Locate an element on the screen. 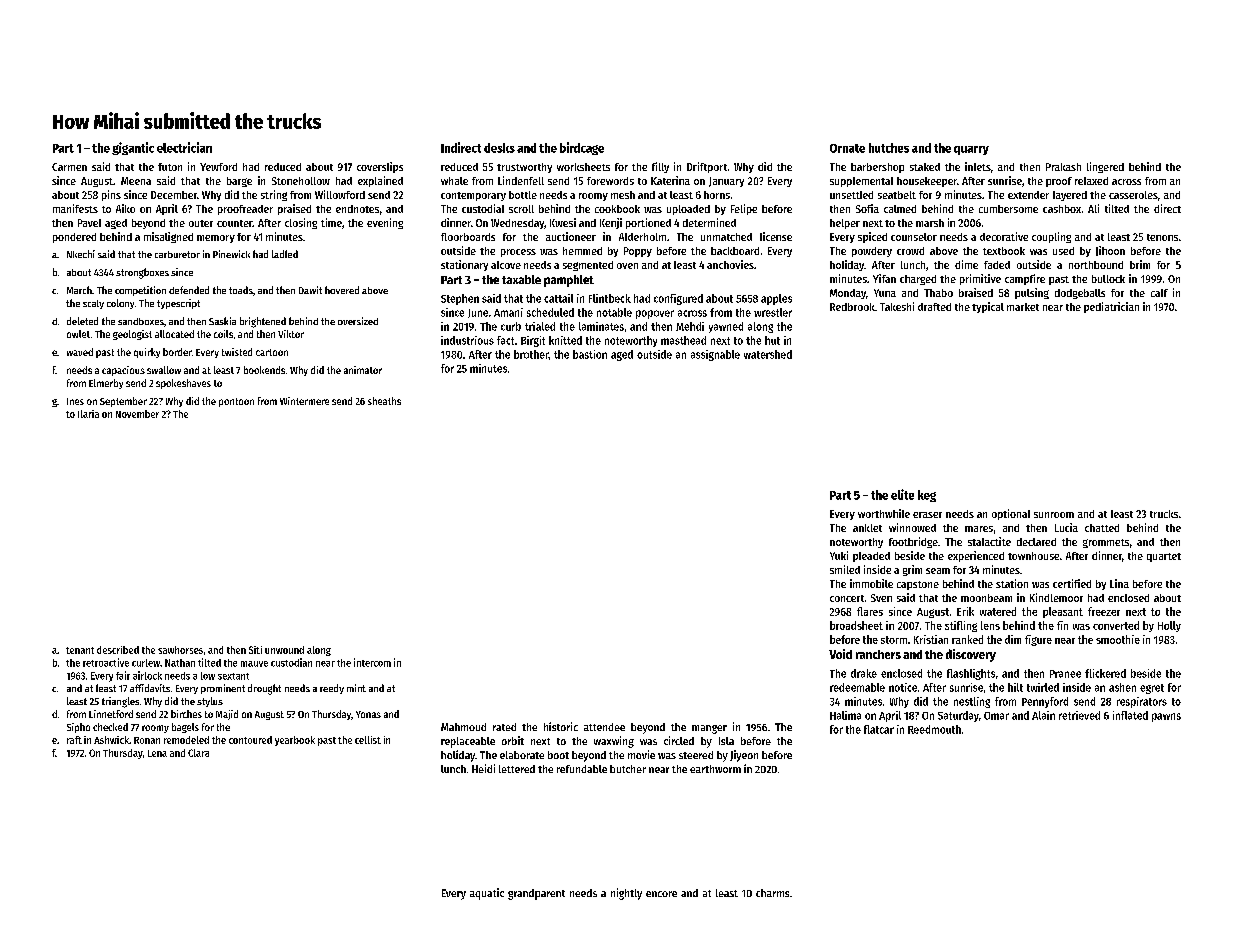 This screenshot has width=1233, height=952. Mahmoud is located at coordinates (463, 727).
